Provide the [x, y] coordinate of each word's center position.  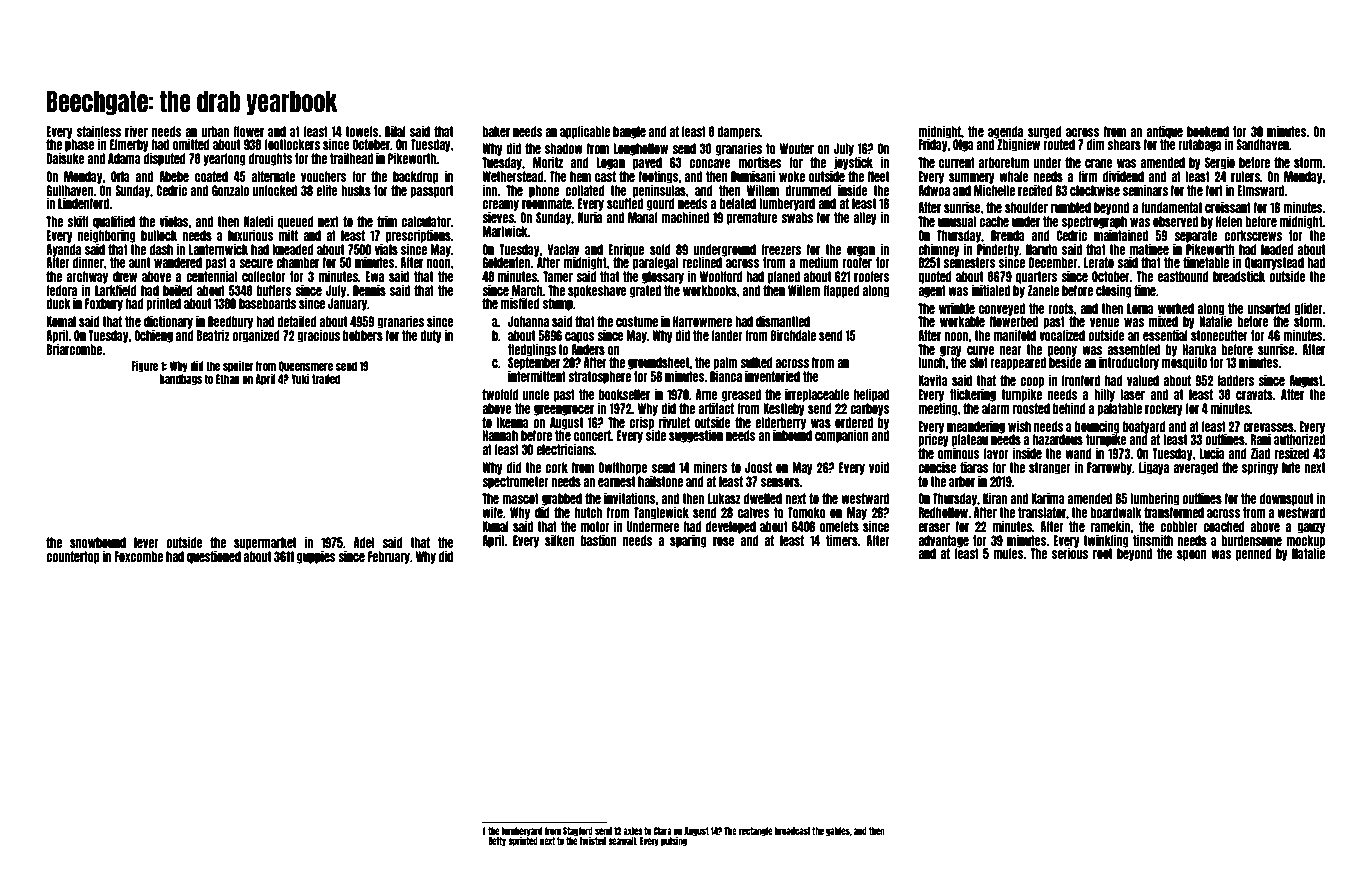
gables [838, 831]
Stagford [578, 831]
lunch [931, 362]
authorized [1299, 439]
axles [633, 831]
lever [146, 542]
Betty [497, 841]
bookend [1208, 131]
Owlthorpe [623, 468]
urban [215, 131]
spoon [1192, 555]
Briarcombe [74, 349]
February [389, 557]
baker [496, 131]
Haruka [1199, 349]
